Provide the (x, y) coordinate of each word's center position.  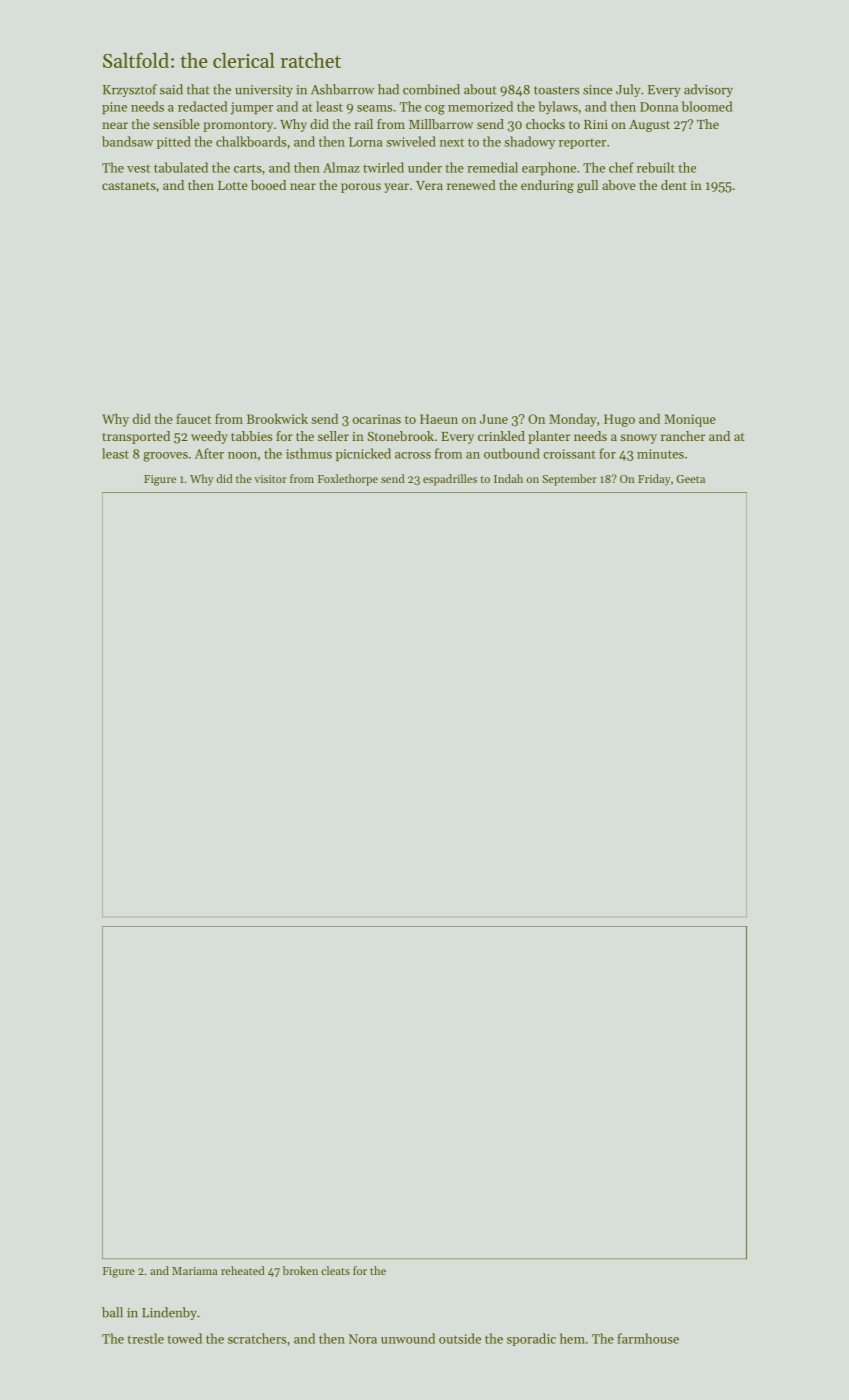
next (452, 143)
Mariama (195, 1271)
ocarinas (377, 419)
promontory (238, 126)
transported (136, 437)
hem (572, 1338)
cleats (335, 1270)
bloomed (707, 106)
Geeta (691, 479)
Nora (363, 1339)
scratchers (257, 1338)
